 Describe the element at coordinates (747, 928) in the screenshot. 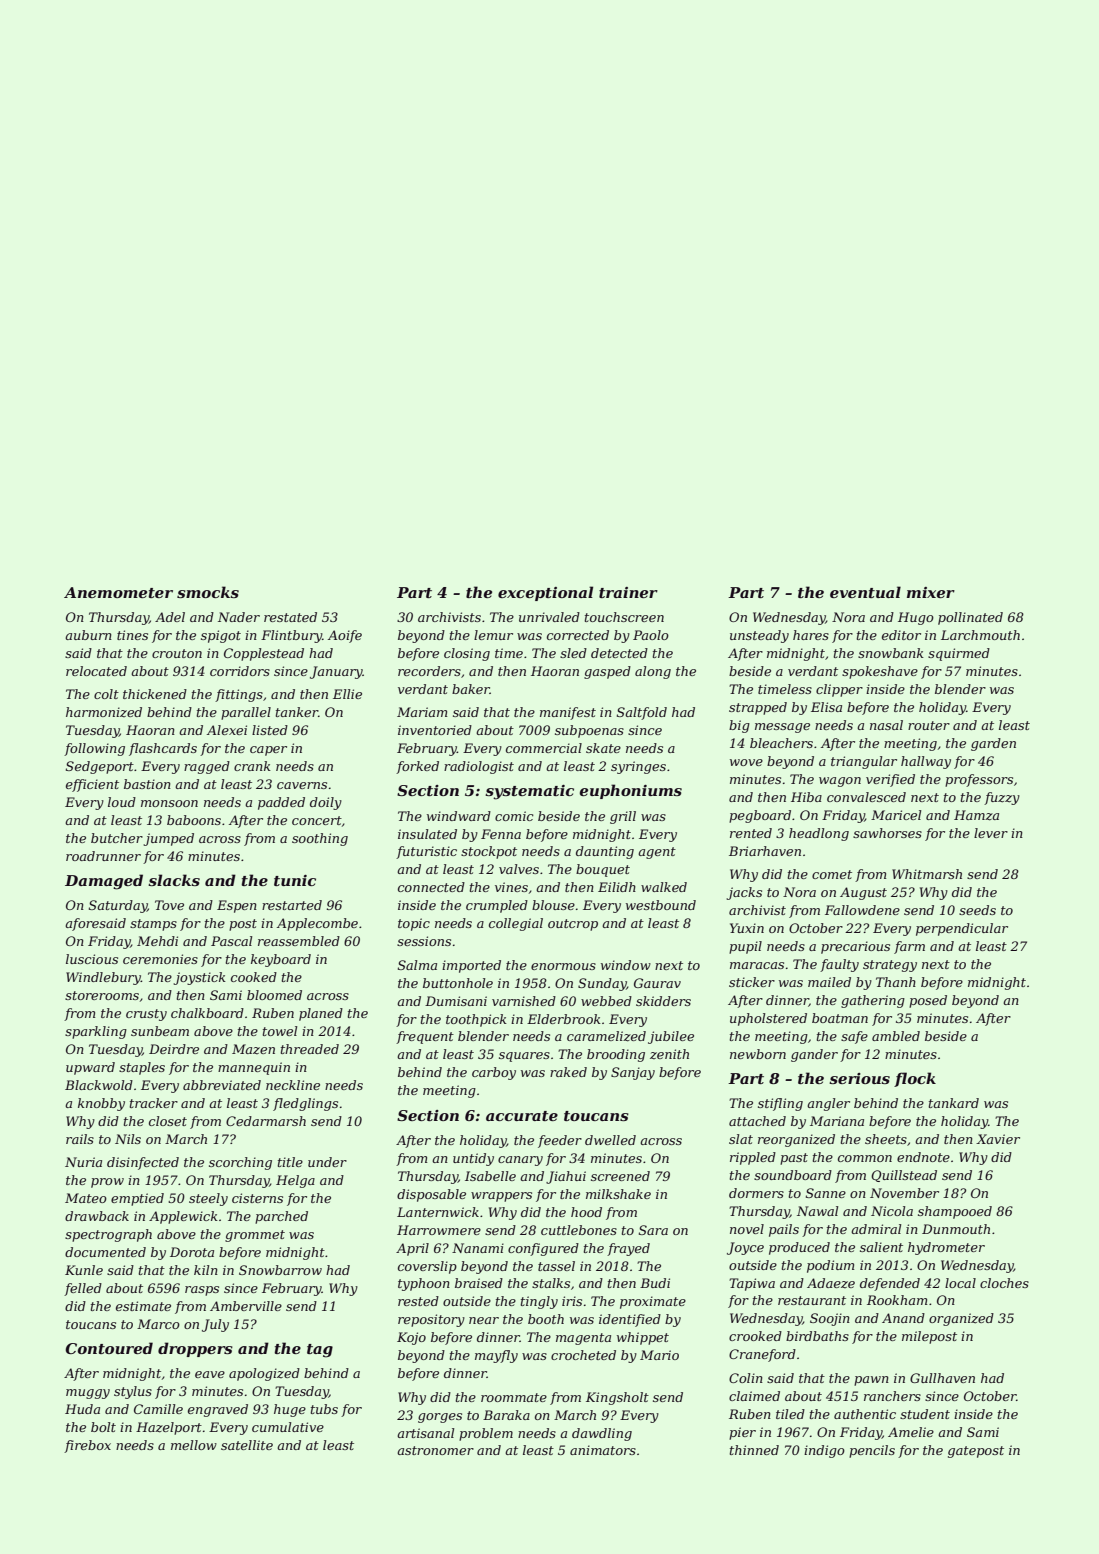

I see `Yuxin` at that location.
